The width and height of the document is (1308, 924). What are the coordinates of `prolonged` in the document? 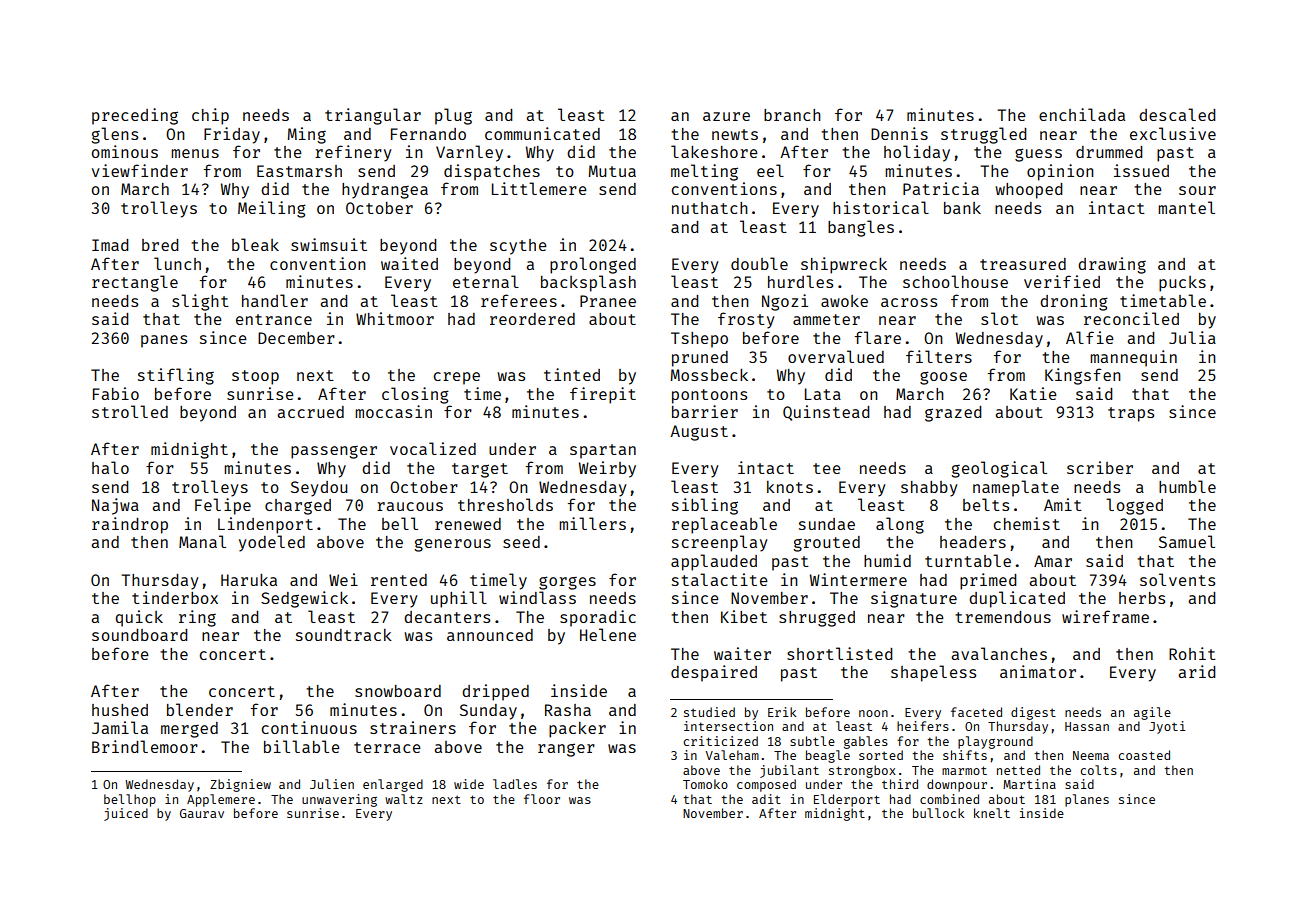 It's located at (593, 265).
